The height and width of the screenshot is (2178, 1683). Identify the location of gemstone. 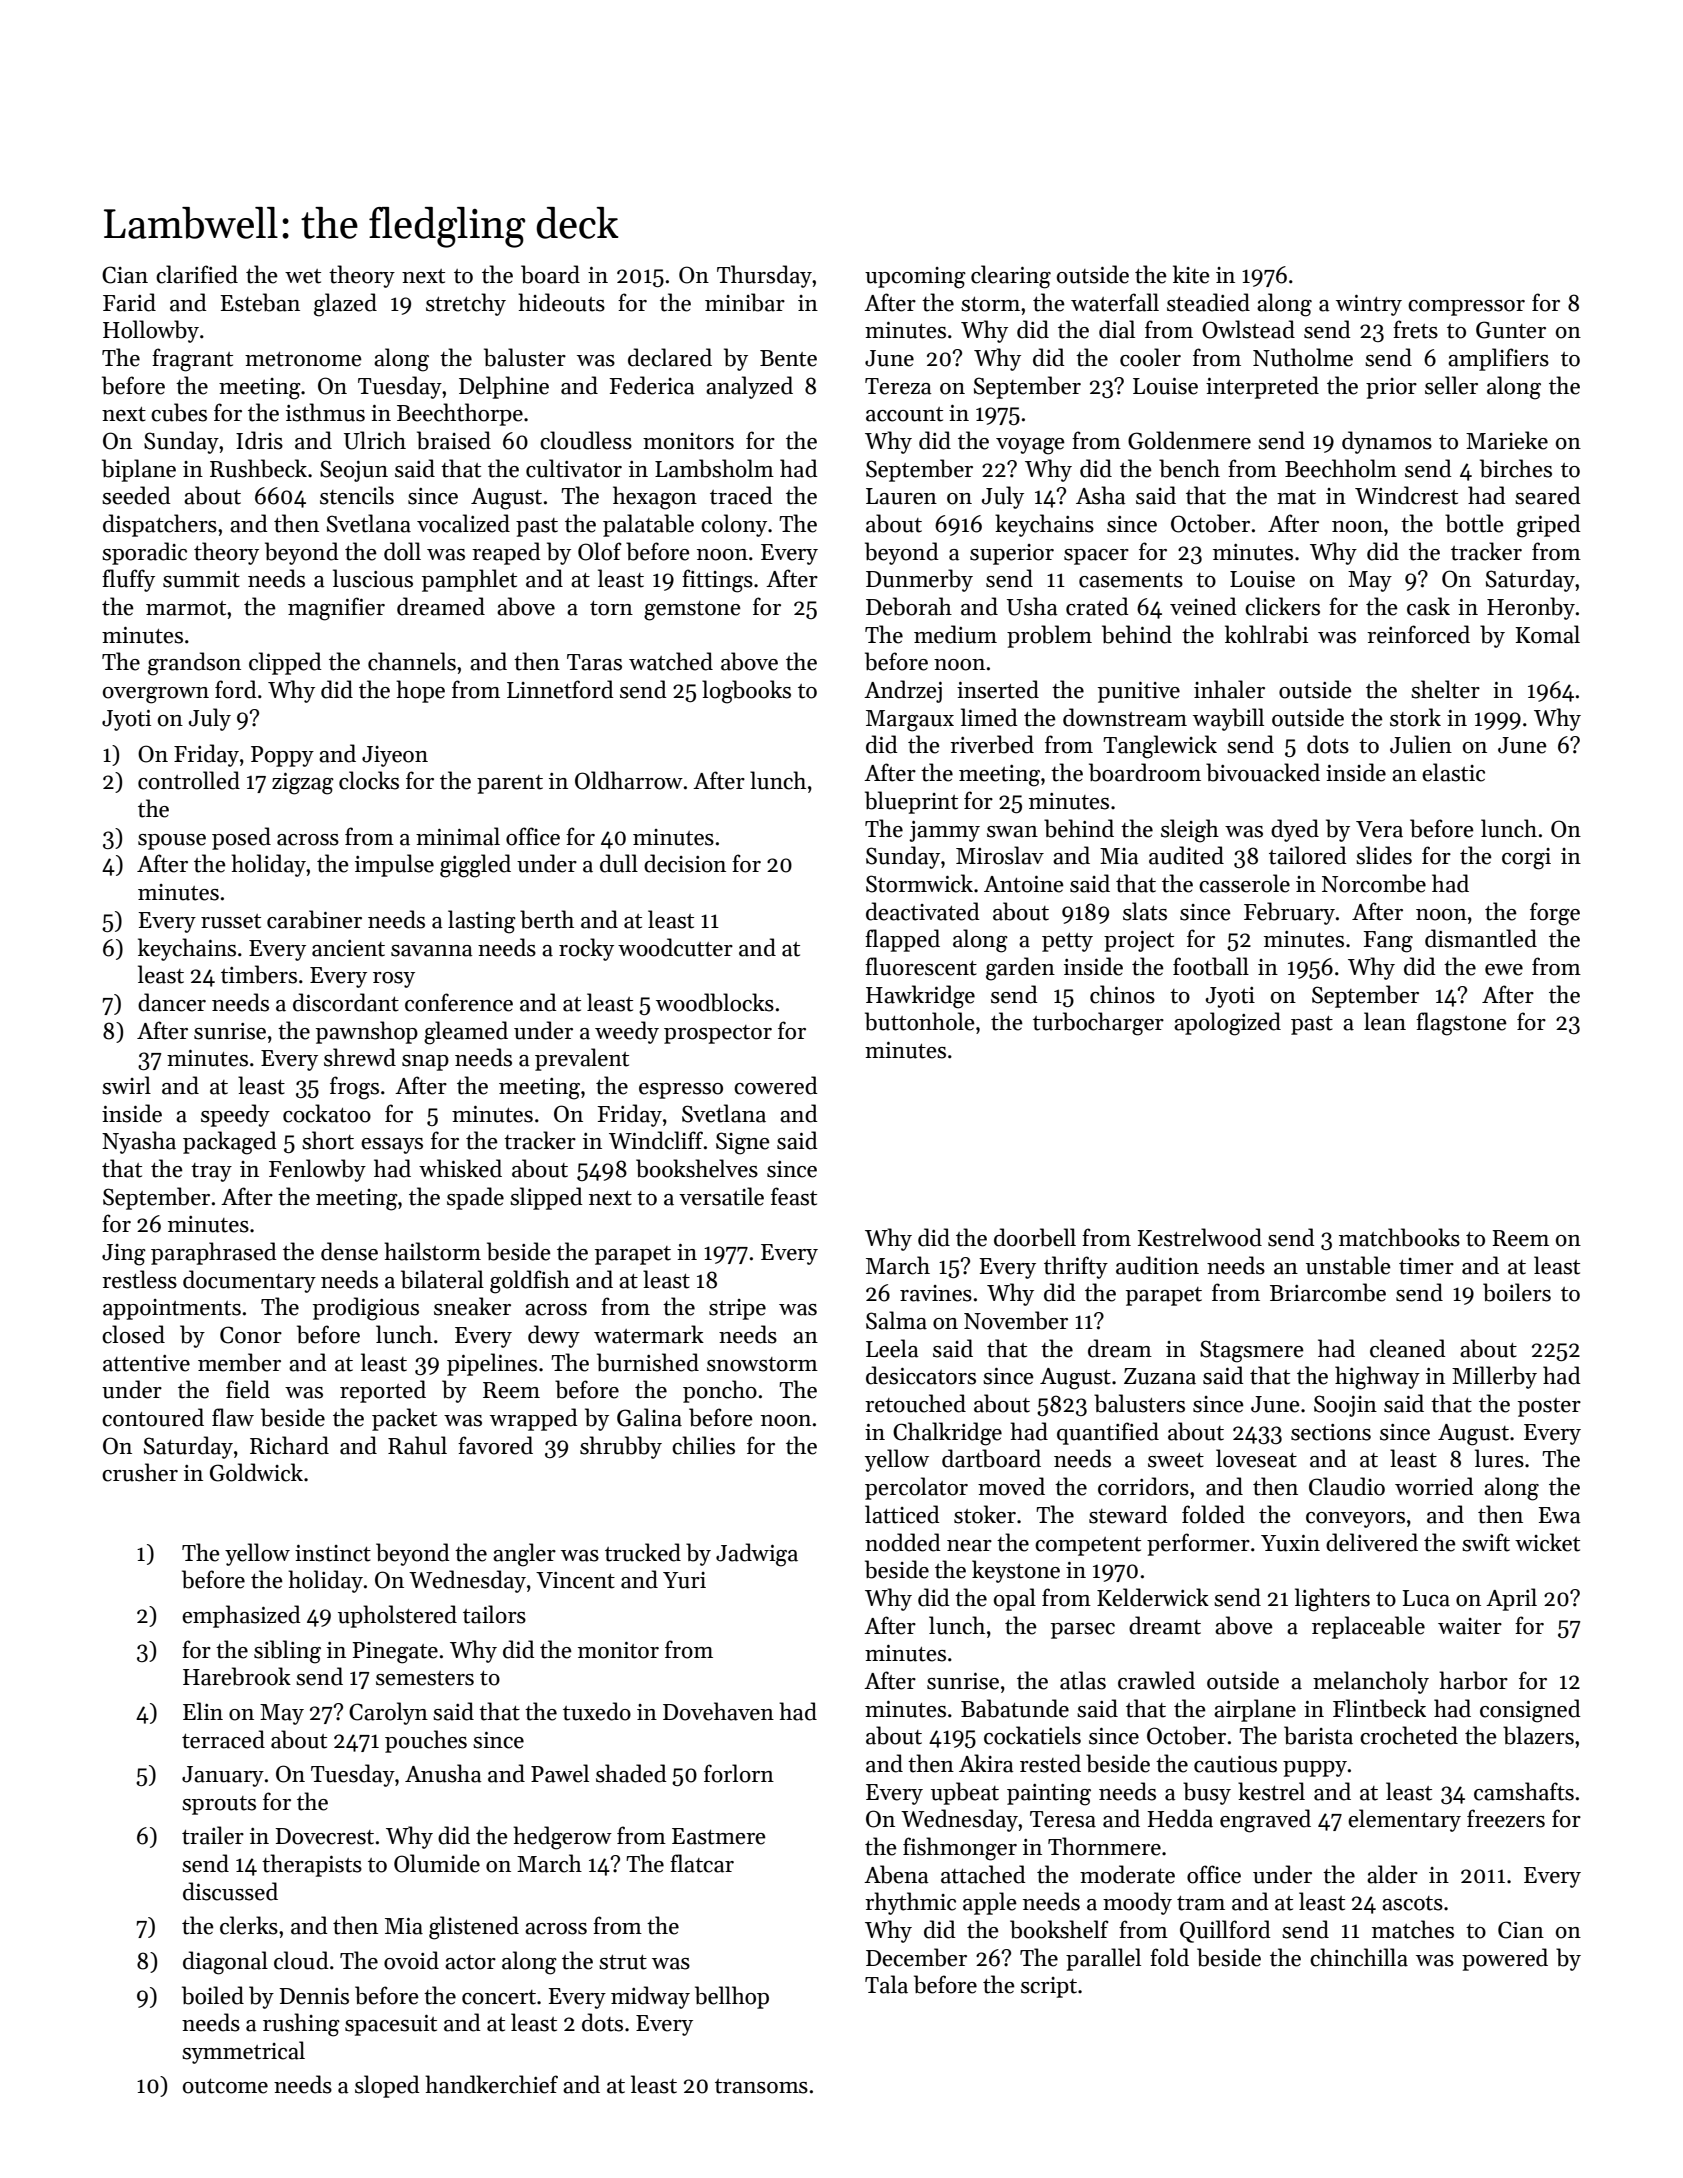
(692, 611).
